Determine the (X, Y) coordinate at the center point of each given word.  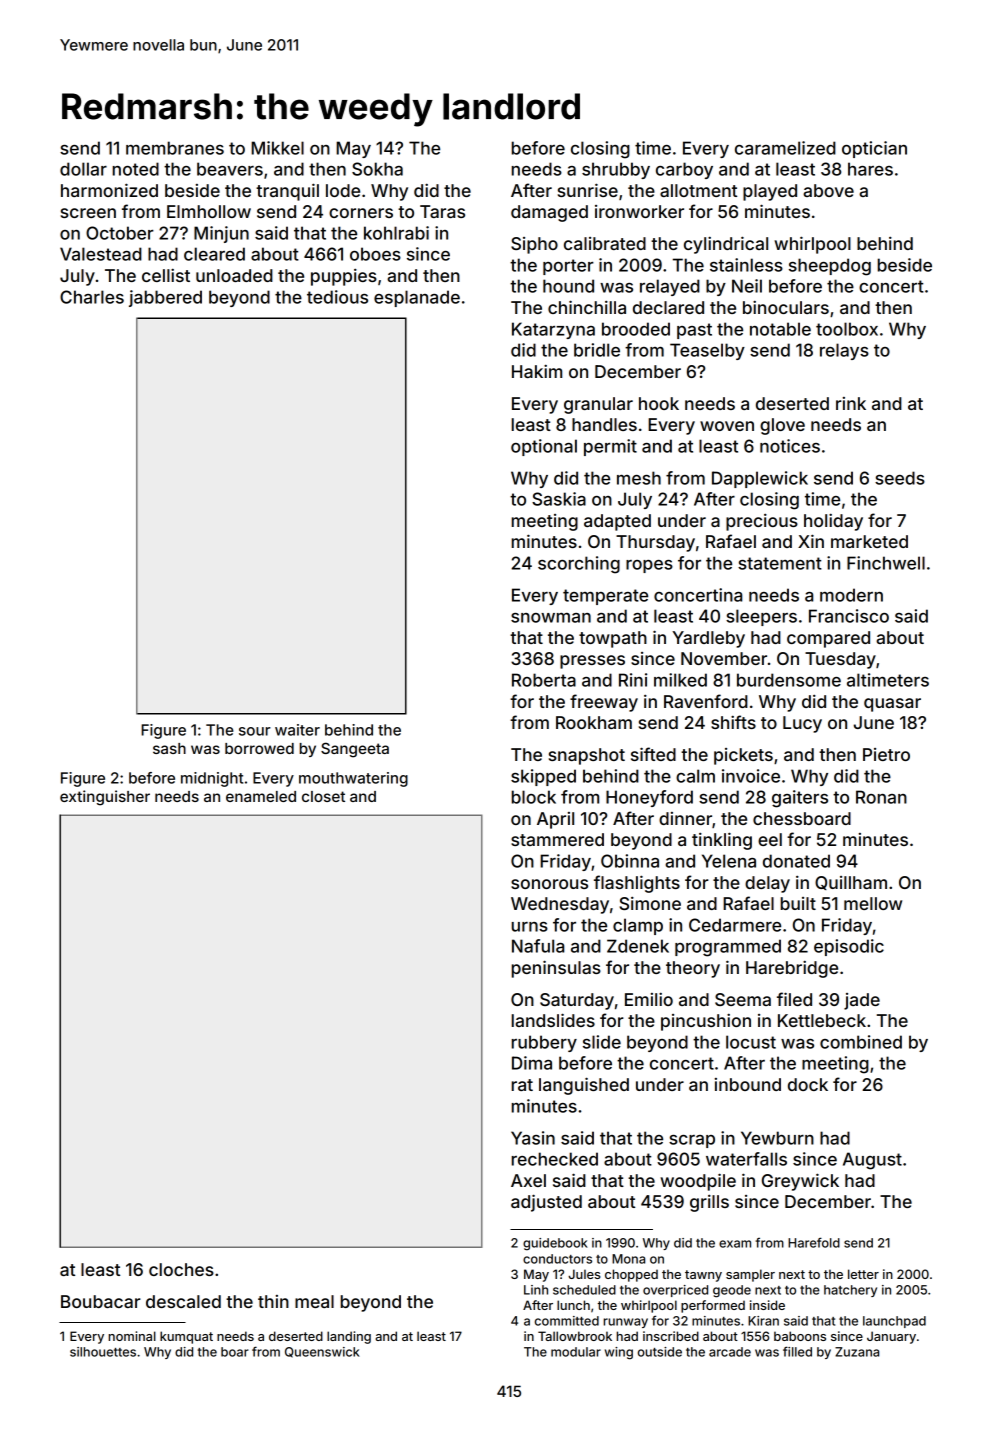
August (872, 1161)
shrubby (616, 170)
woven (727, 426)
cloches (181, 1269)
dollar (83, 169)
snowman (551, 618)
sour (255, 731)
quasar (892, 705)
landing (349, 1337)
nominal (132, 1336)
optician (874, 149)
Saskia (559, 499)
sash (169, 748)
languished (584, 1086)
